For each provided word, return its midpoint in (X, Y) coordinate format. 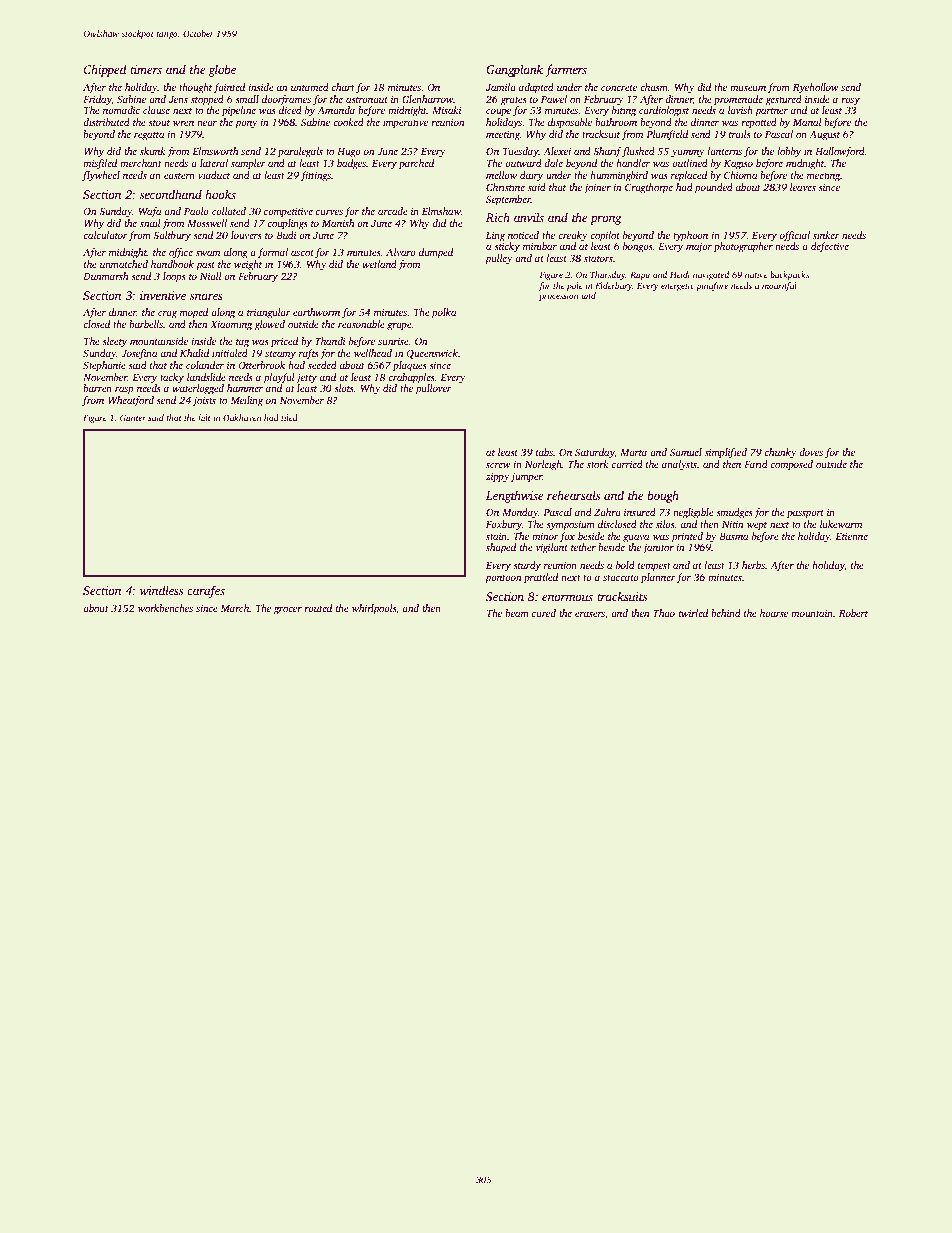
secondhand (170, 194)
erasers (590, 614)
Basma (733, 536)
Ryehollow (816, 88)
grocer (288, 611)
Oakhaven (242, 417)
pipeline (239, 111)
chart (343, 87)
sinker (826, 235)
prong (605, 220)
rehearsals (573, 495)
